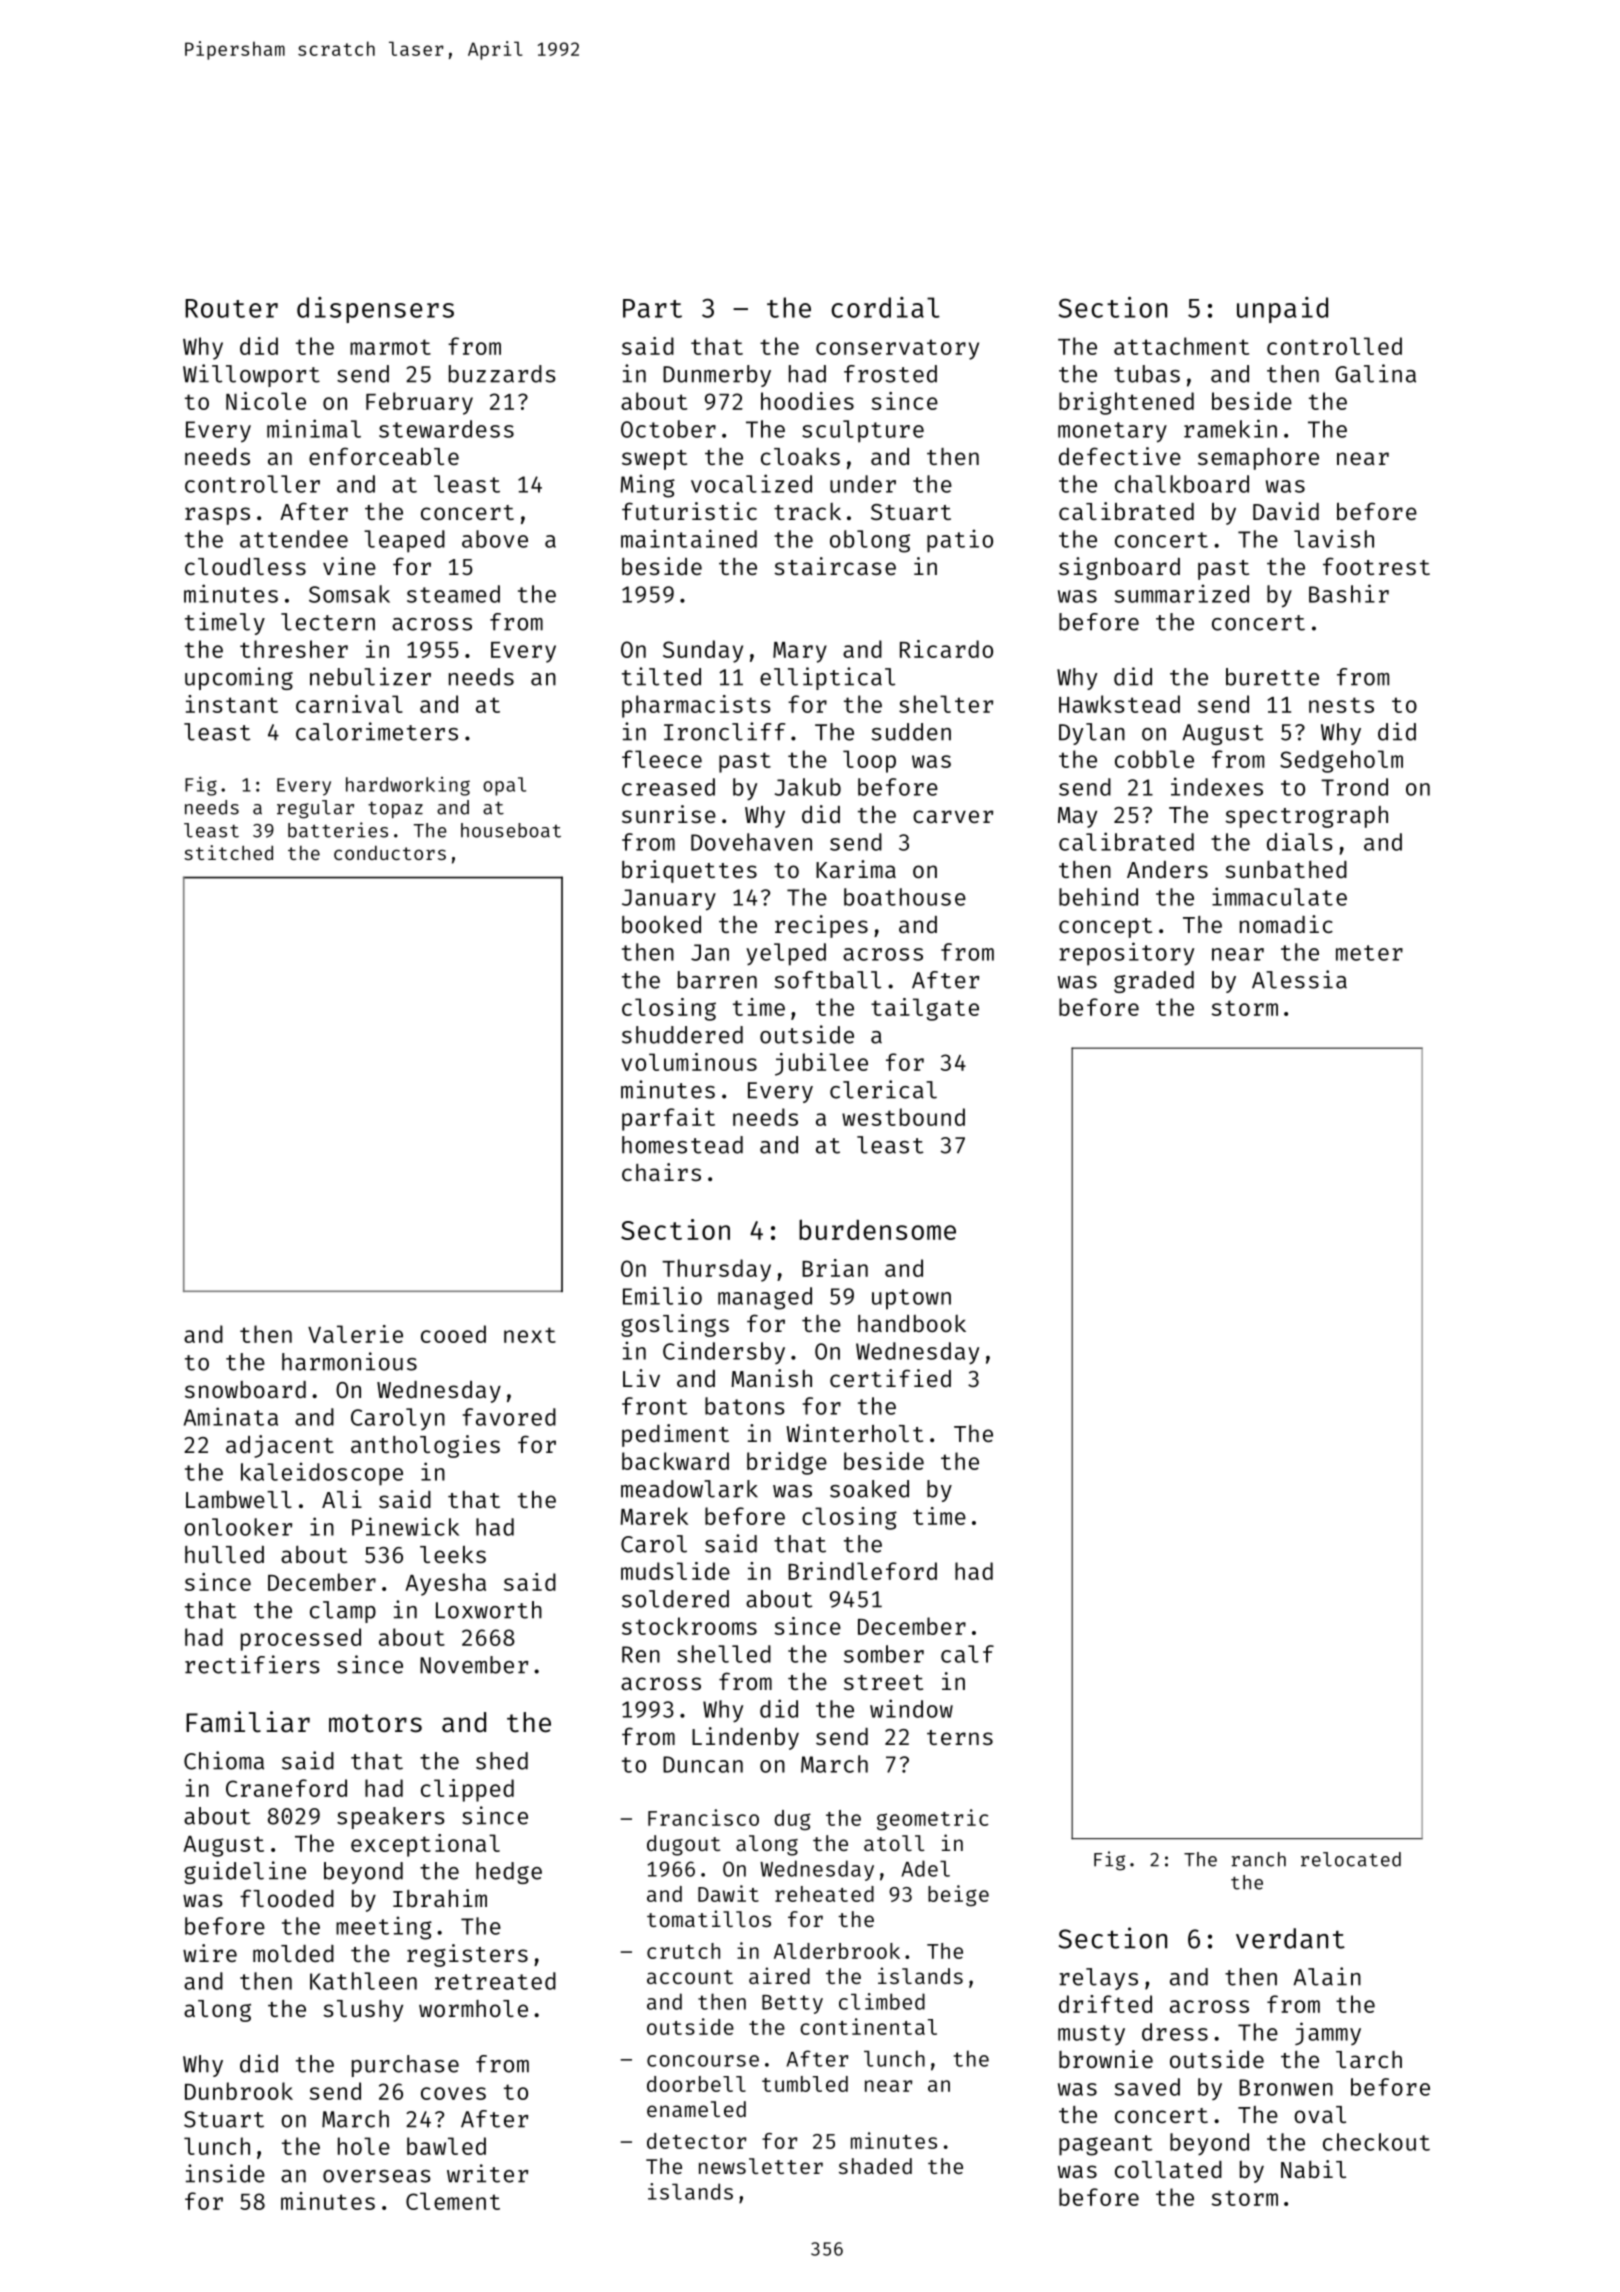  Describe the element at coordinates (1376, 566) in the screenshot. I see `footrest` at that location.
